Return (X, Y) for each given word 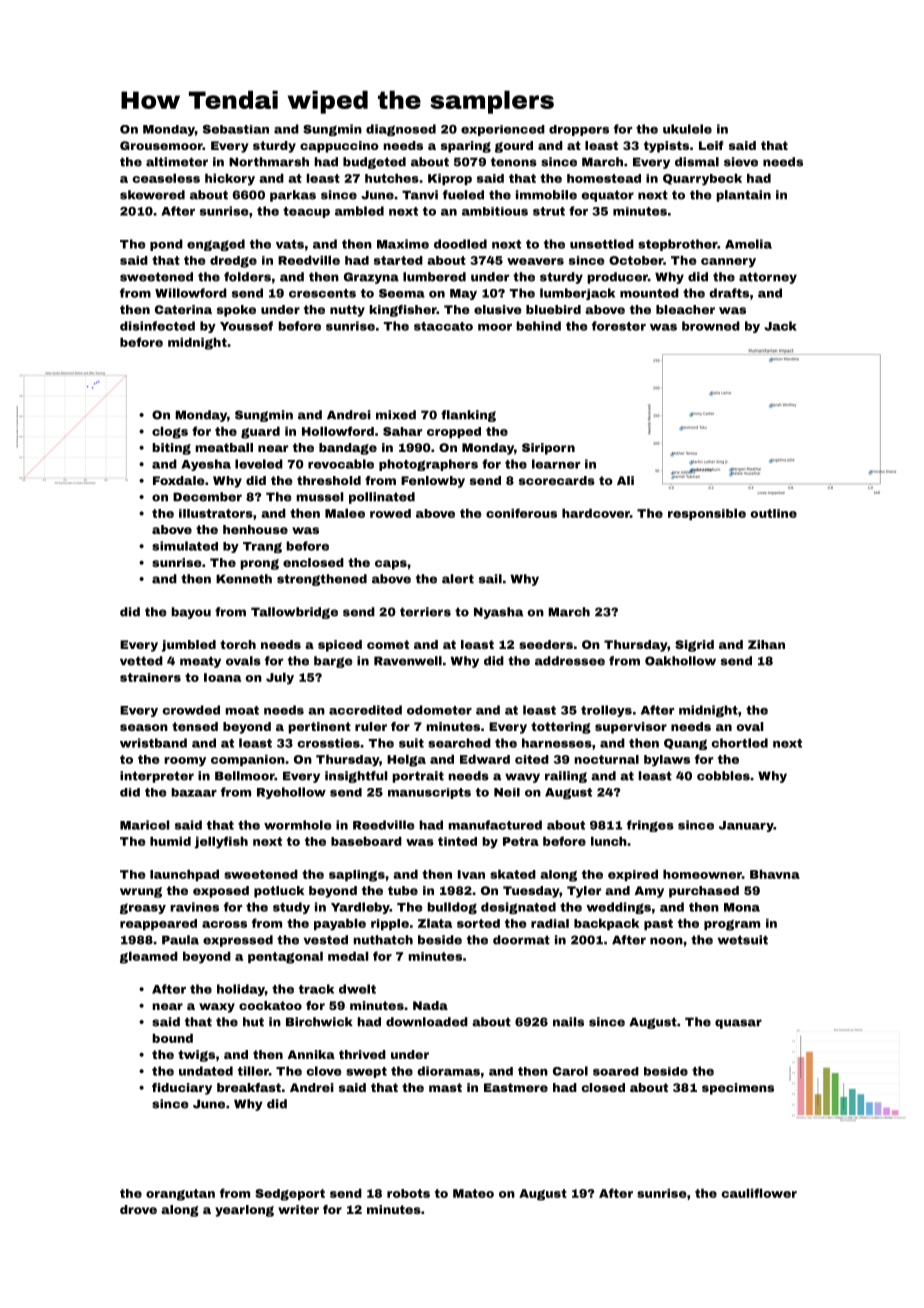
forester (619, 326)
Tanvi (420, 195)
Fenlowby (433, 482)
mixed (396, 415)
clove (324, 1071)
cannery (728, 263)
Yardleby (360, 908)
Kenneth (244, 579)
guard (260, 432)
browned (711, 326)
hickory (230, 179)
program (732, 925)
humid (170, 841)
